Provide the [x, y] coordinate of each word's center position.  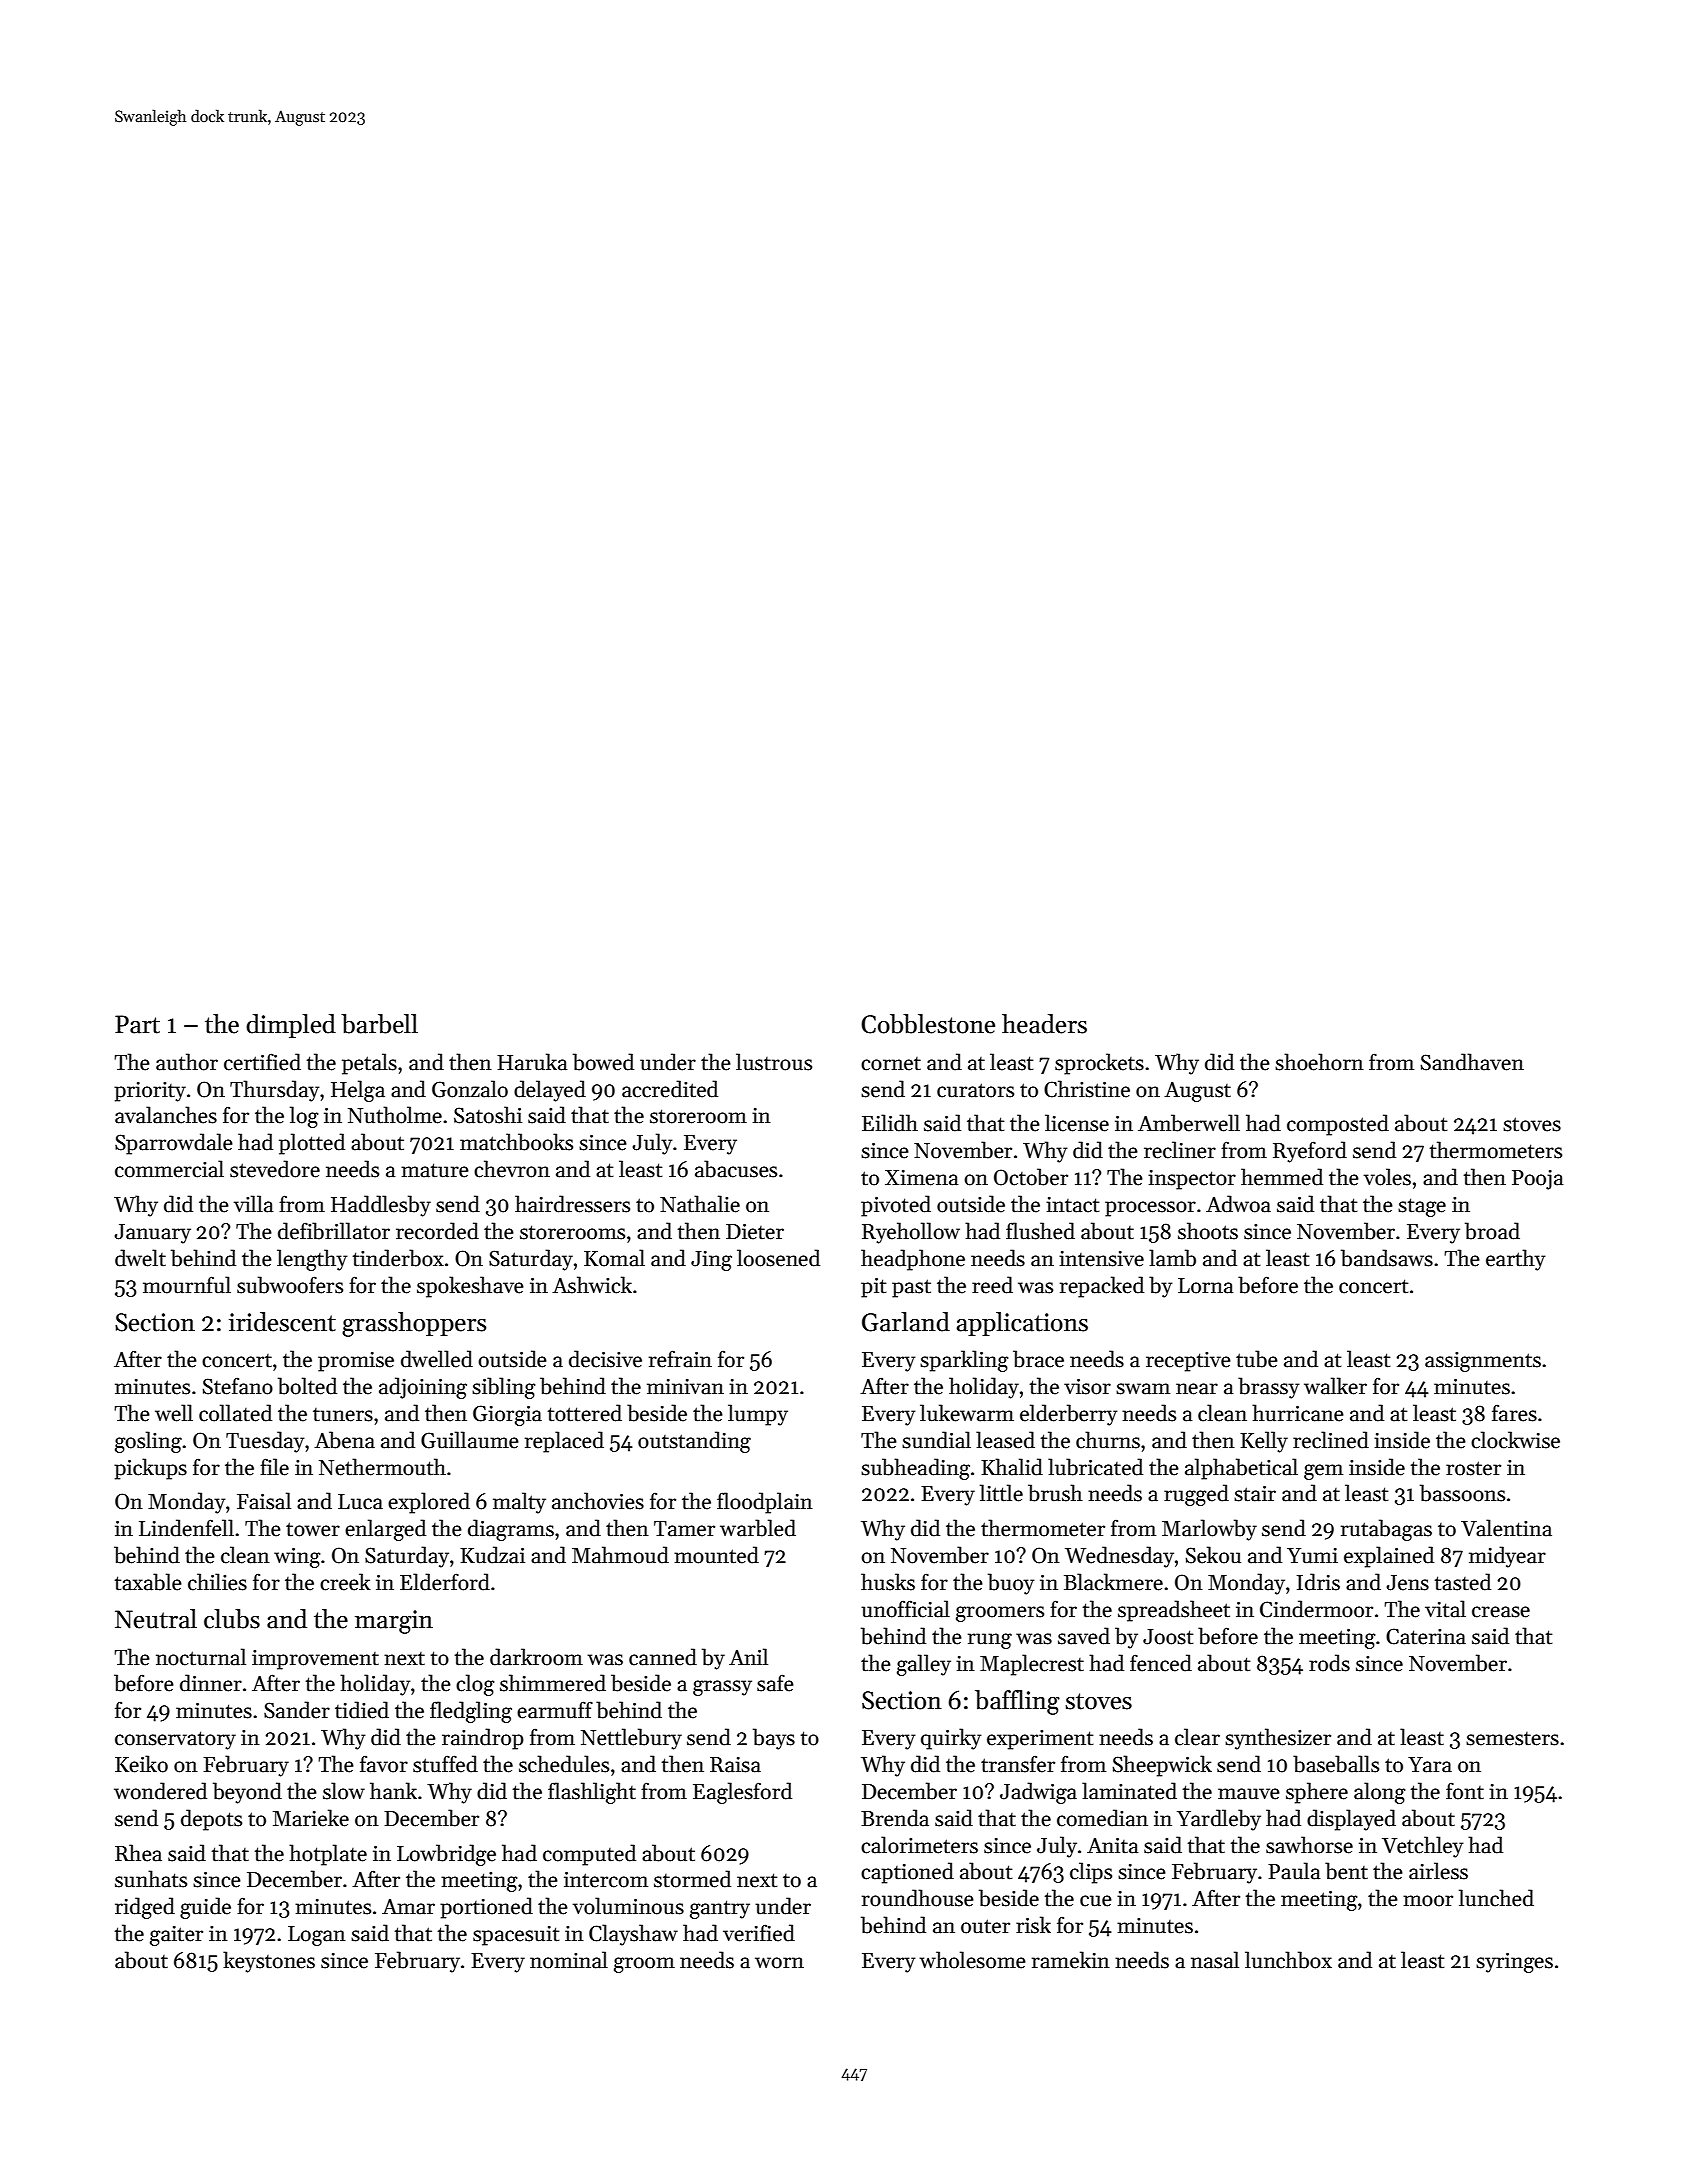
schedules [564, 1764]
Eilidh [890, 1123]
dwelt [140, 1258]
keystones [269, 1962]
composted [1338, 1125]
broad [1492, 1231]
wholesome [973, 1960]
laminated [1129, 1791]
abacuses [736, 1169]
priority [150, 1092]
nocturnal [201, 1657]
